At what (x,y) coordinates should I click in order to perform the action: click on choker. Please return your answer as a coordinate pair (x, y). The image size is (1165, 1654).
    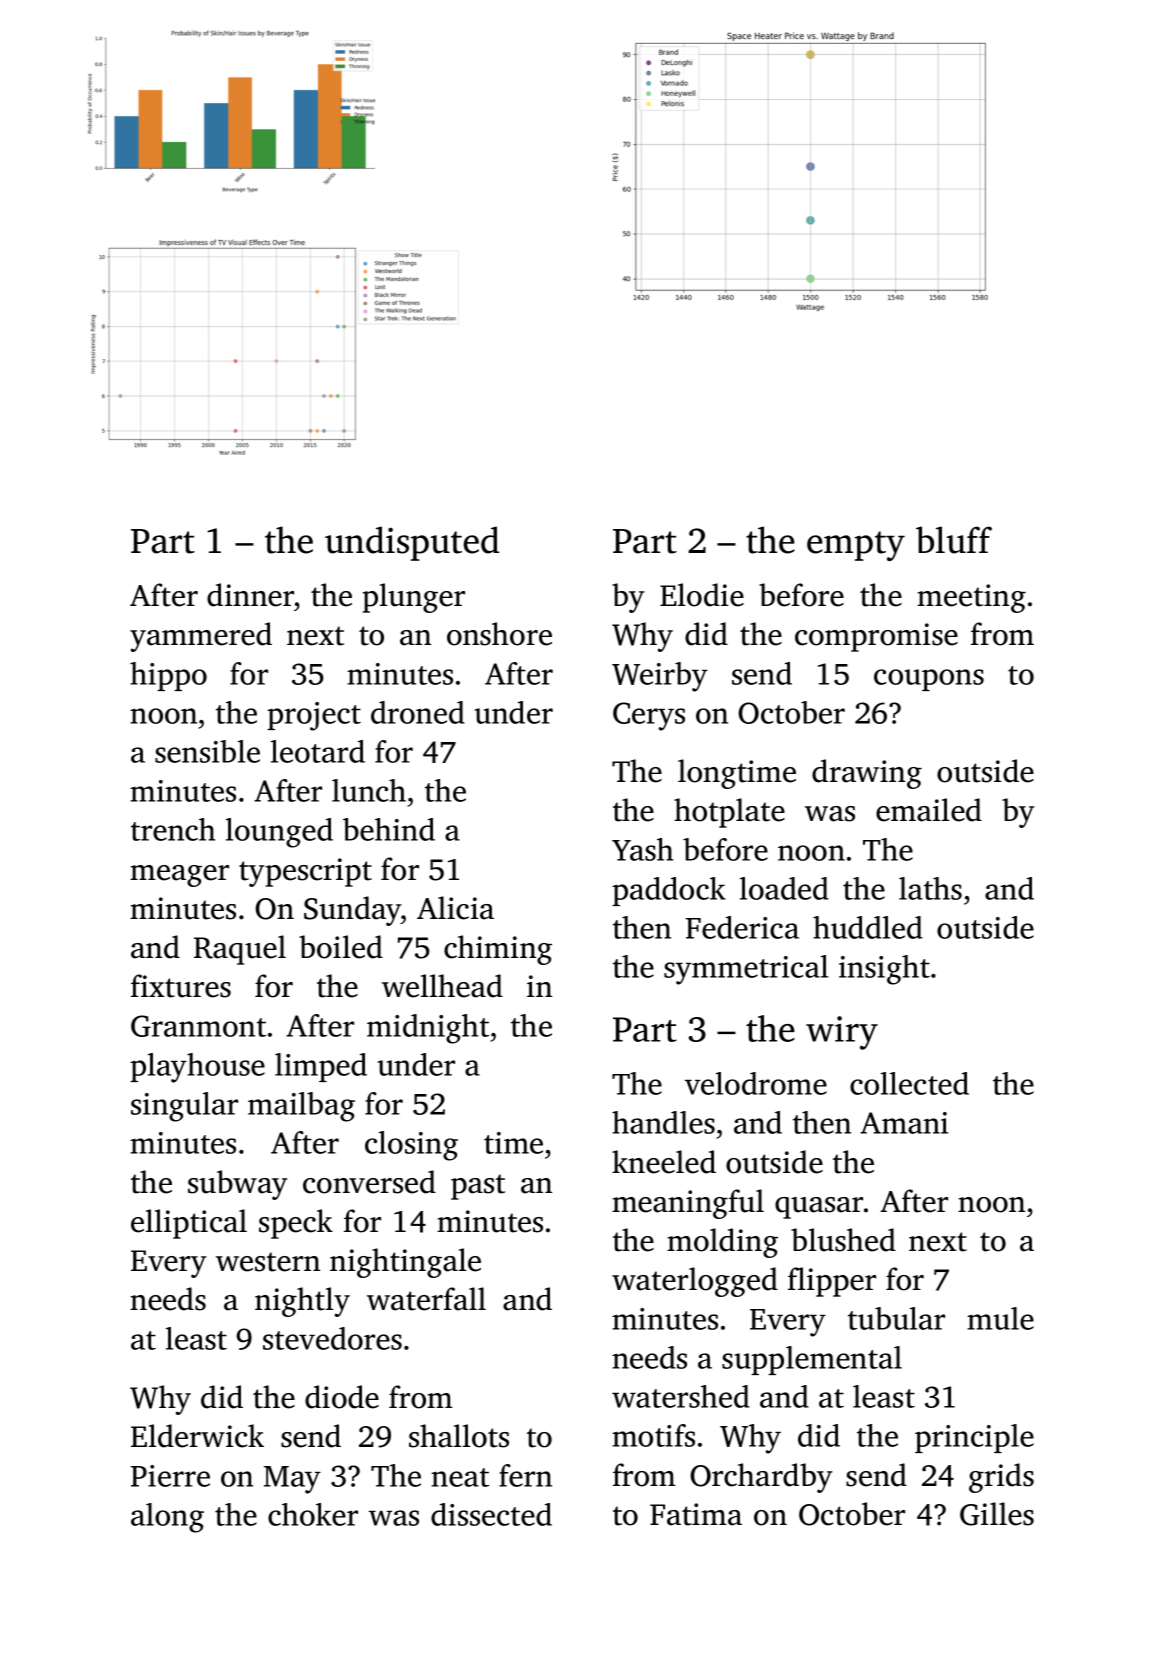
    Looking at the image, I should click on (313, 1514).
